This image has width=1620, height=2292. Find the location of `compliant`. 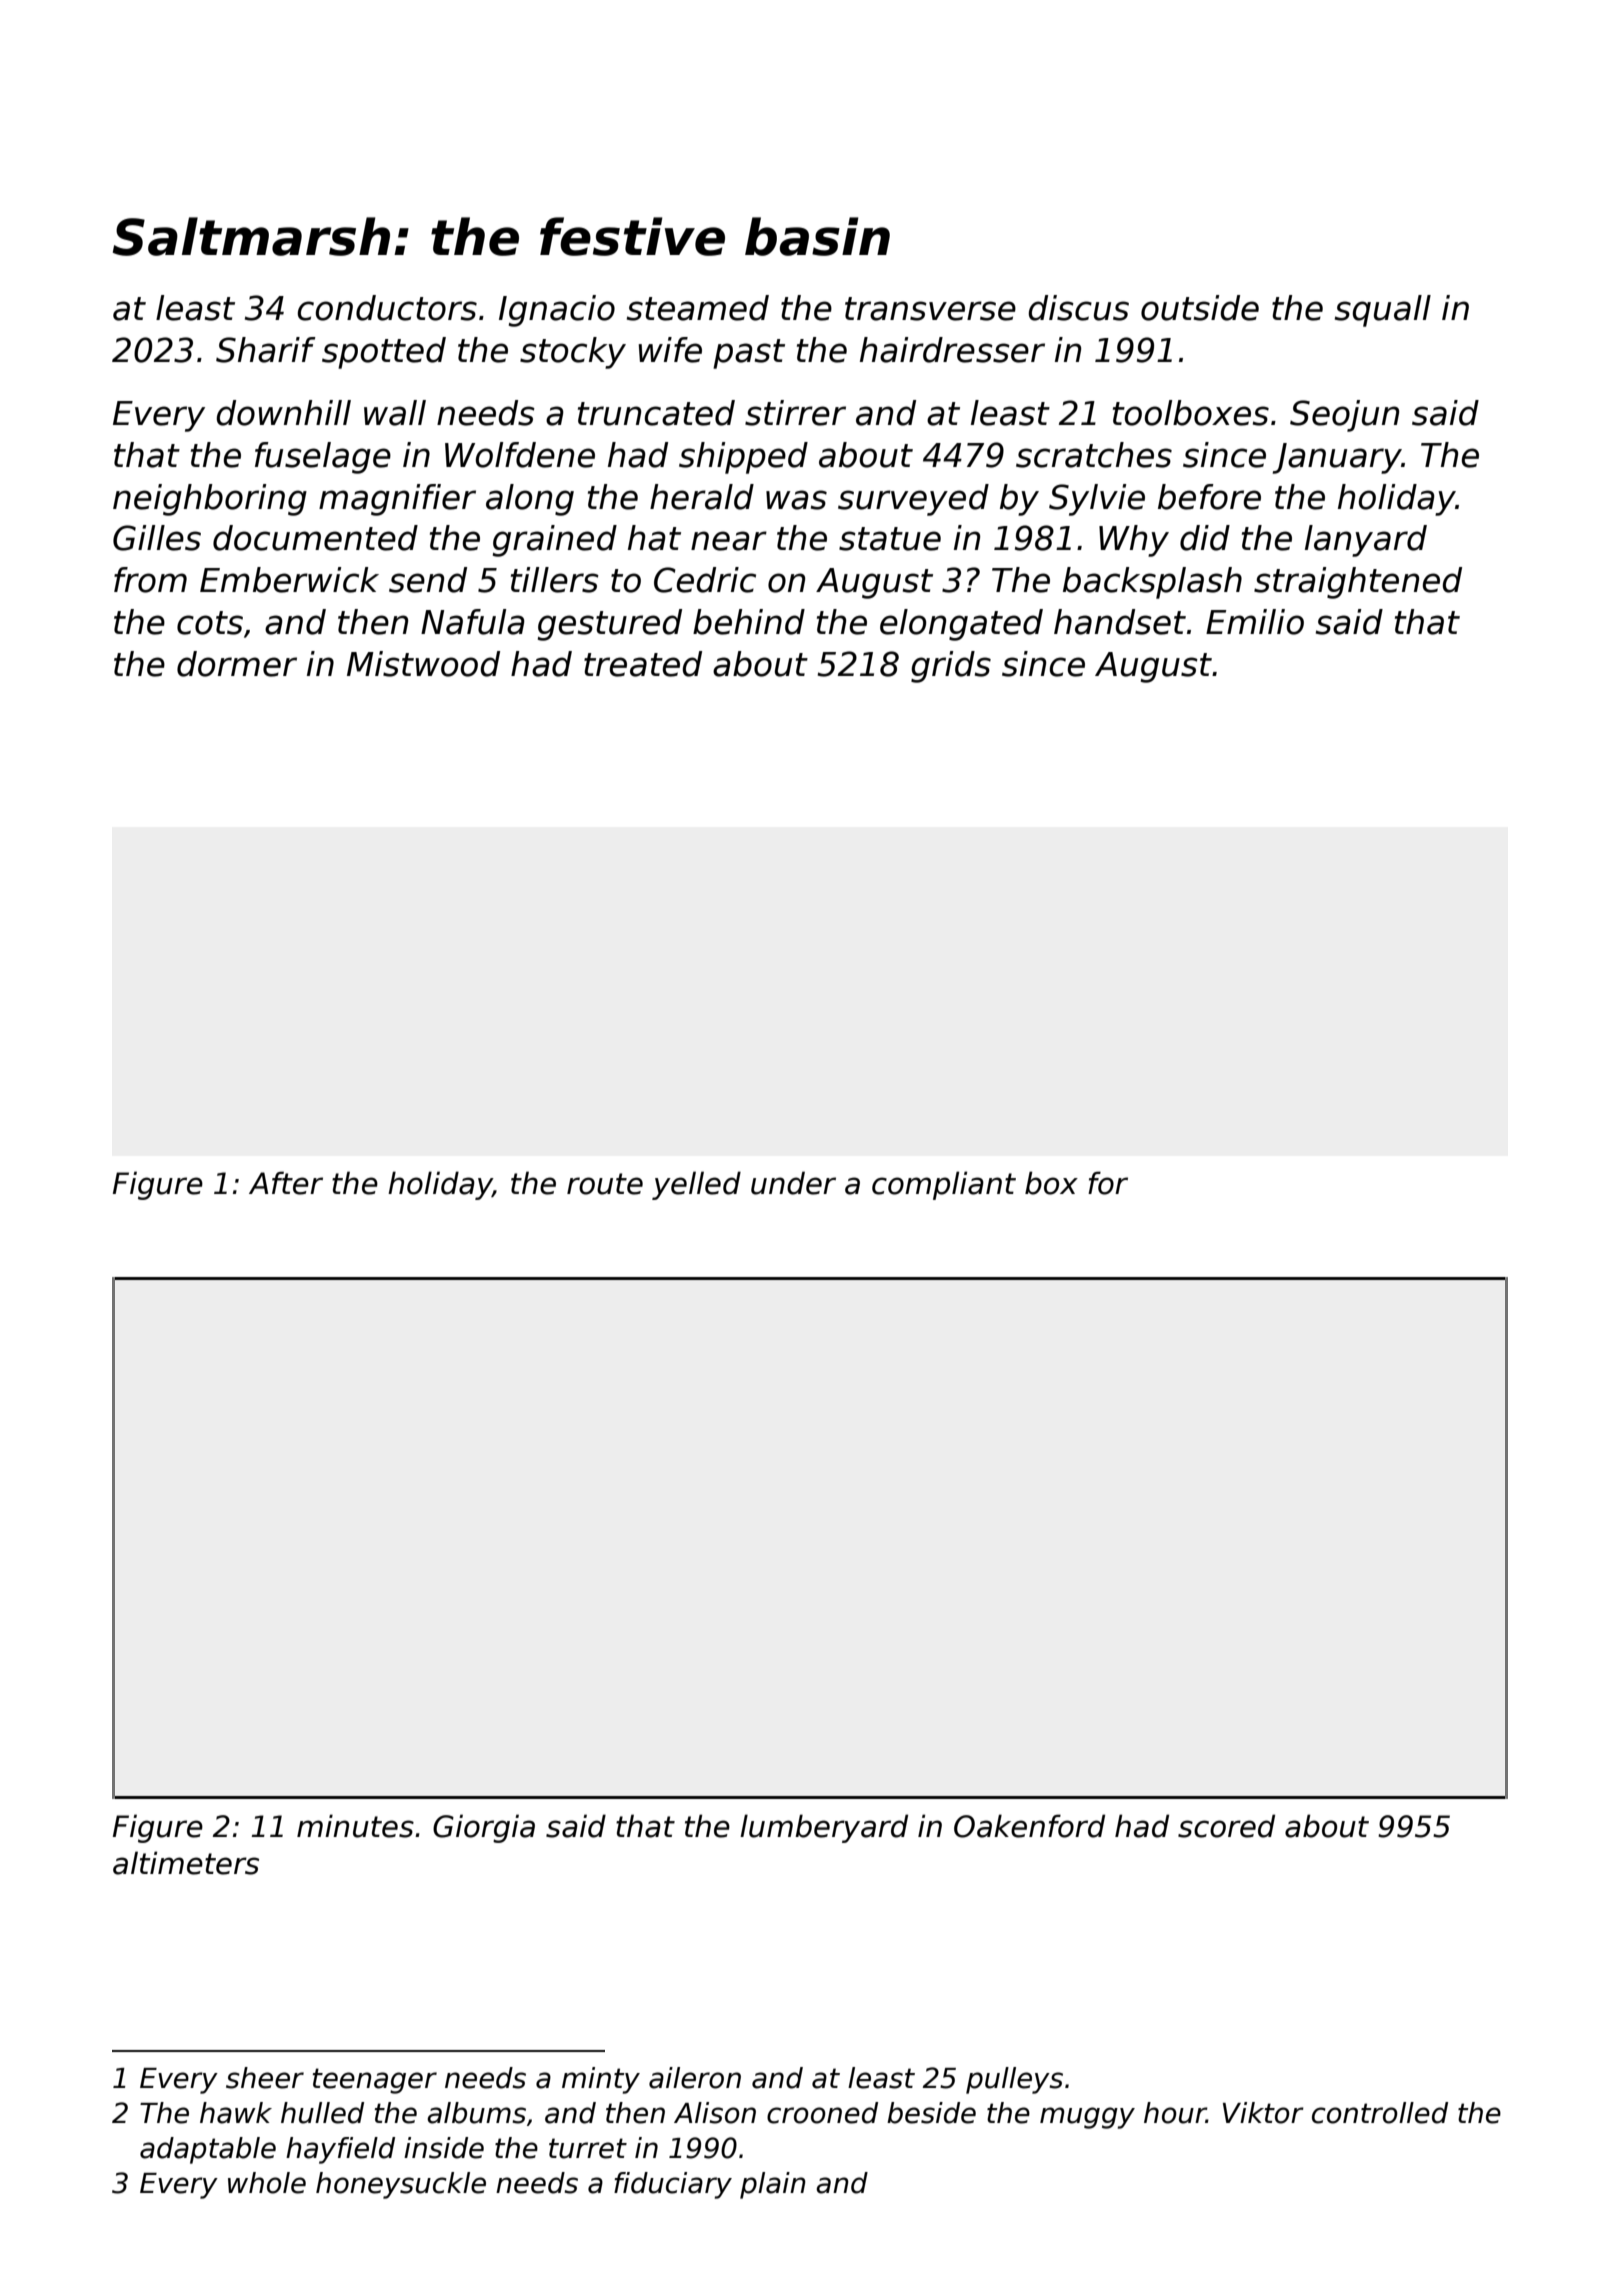

compliant is located at coordinates (944, 1185).
